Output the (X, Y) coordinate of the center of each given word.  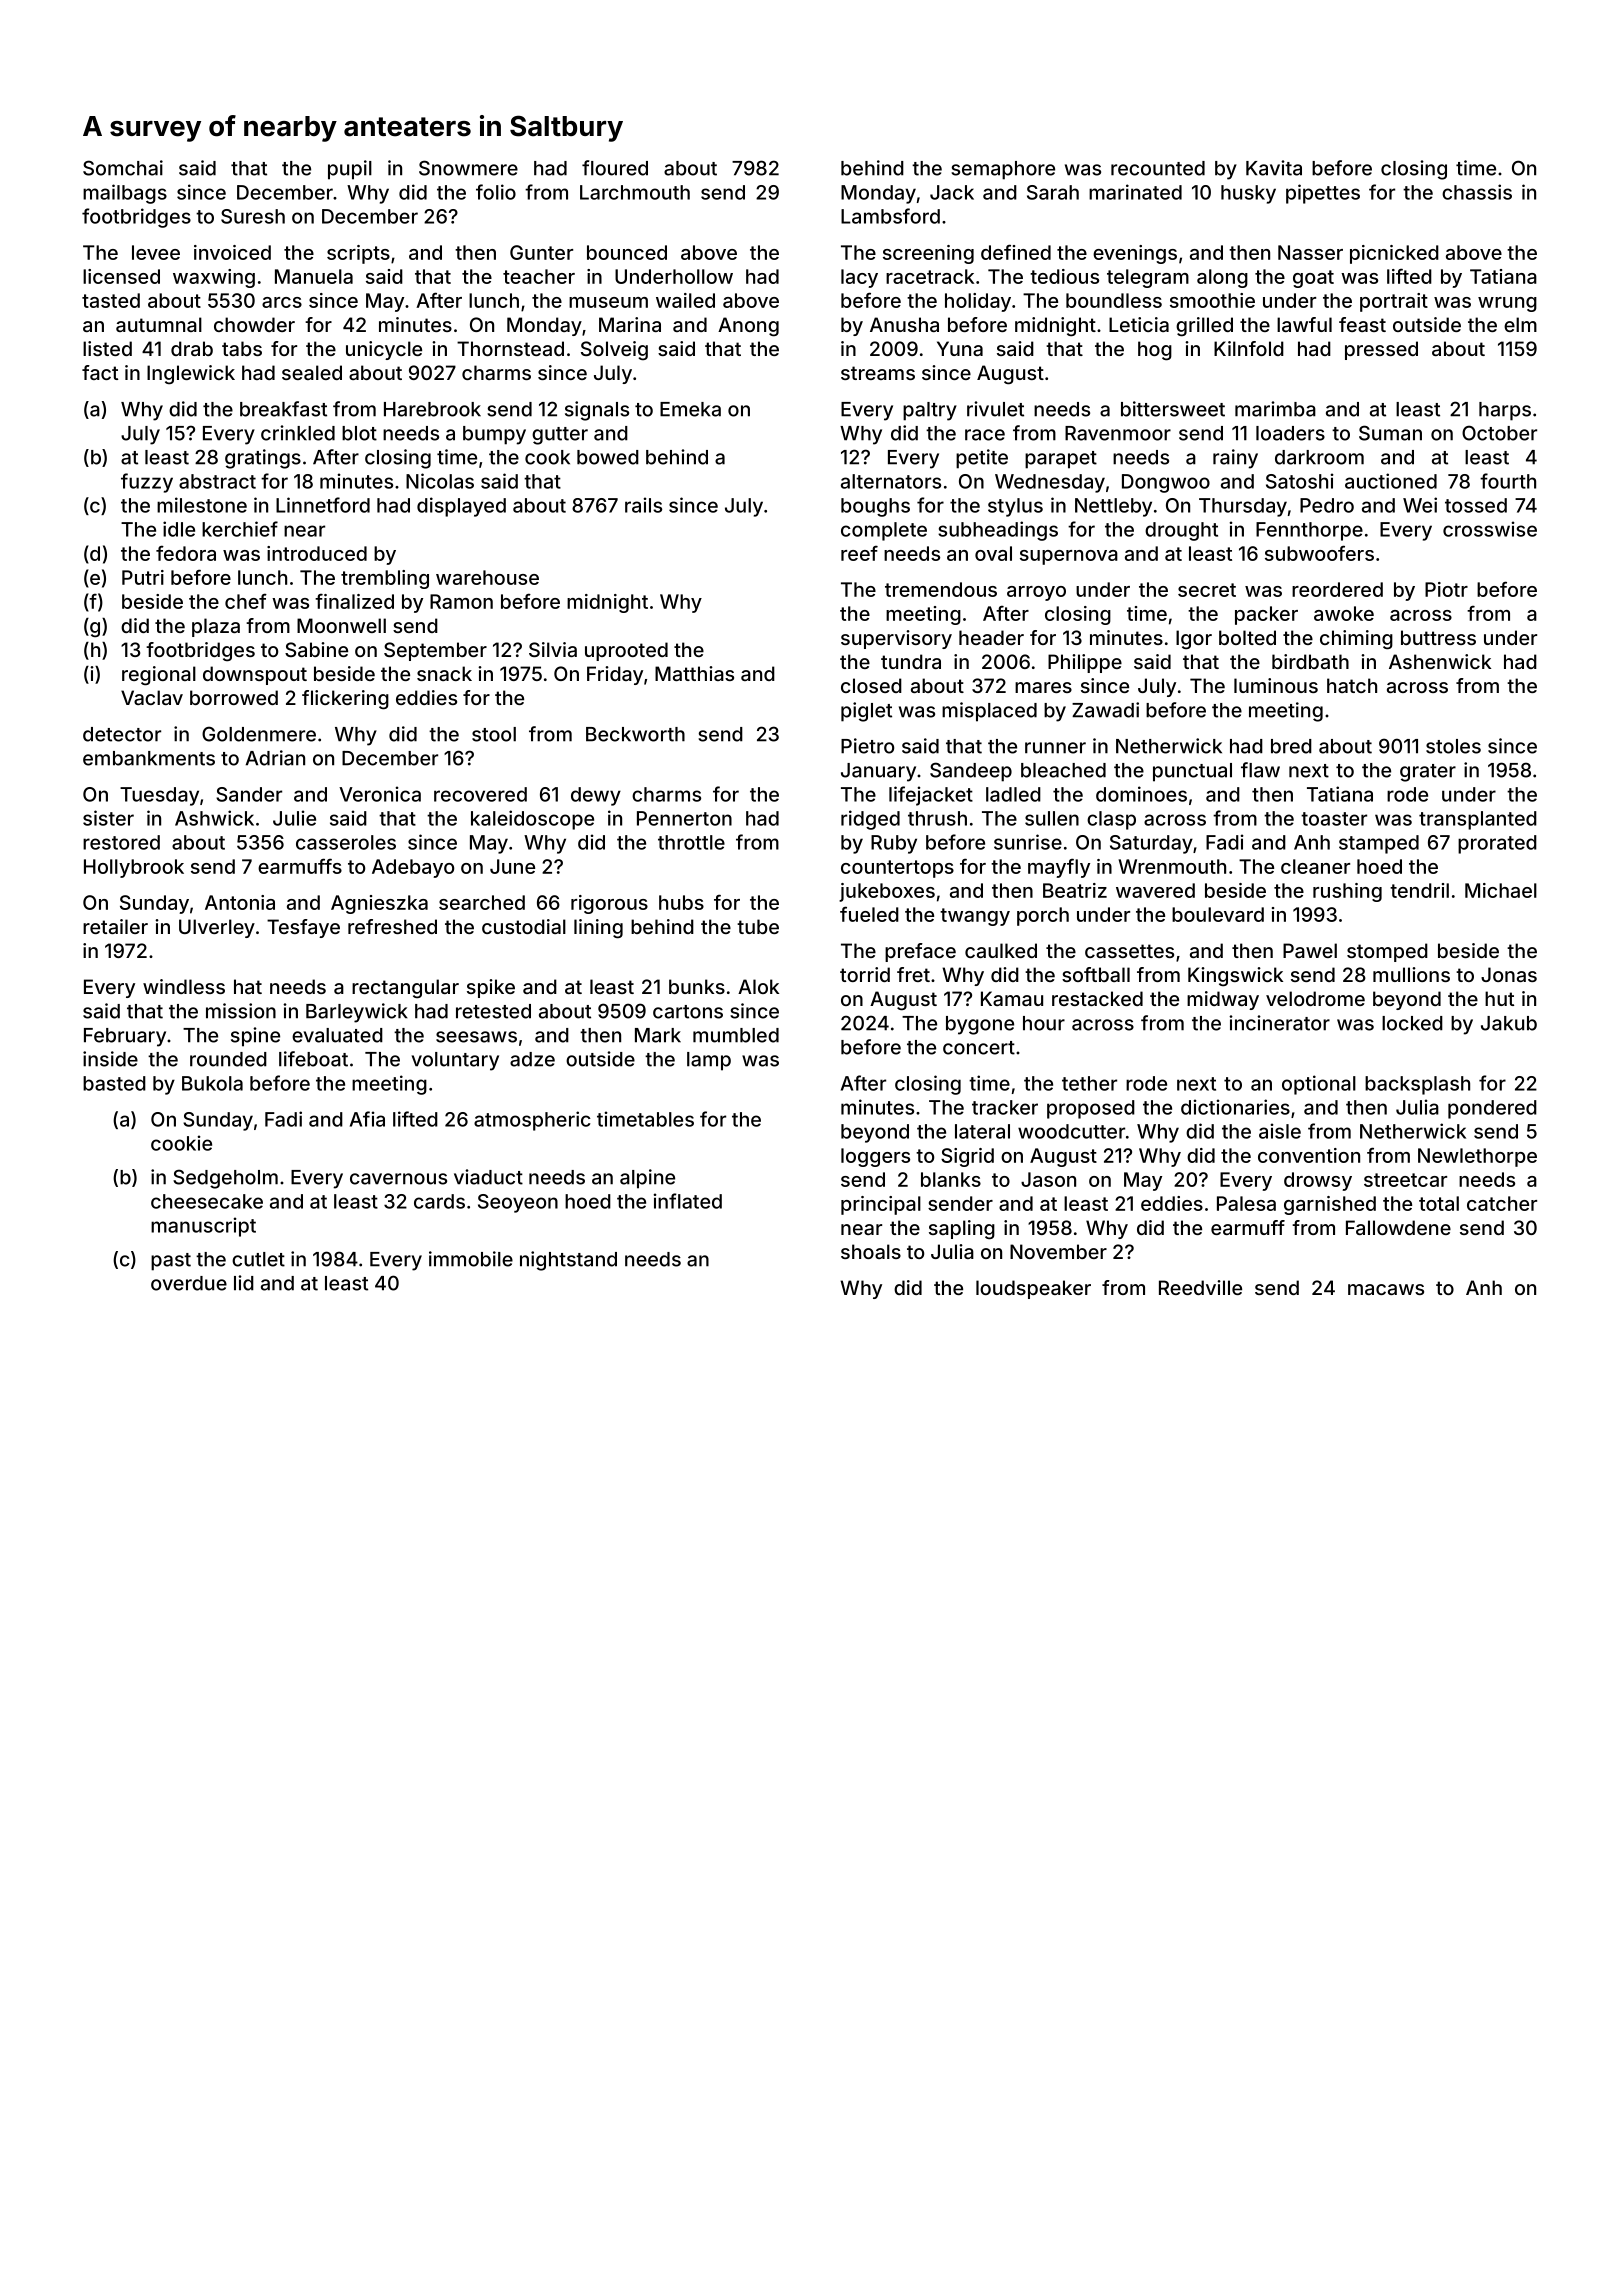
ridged (870, 820)
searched (482, 902)
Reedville (1200, 1287)
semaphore (1003, 170)
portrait (1394, 302)
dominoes (1141, 794)
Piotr (1446, 589)
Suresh (253, 216)
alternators (891, 481)
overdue (189, 1283)
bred (1291, 746)
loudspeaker (1033, 1289)
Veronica (380, 794)
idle (179, 529)
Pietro (867, 746)
